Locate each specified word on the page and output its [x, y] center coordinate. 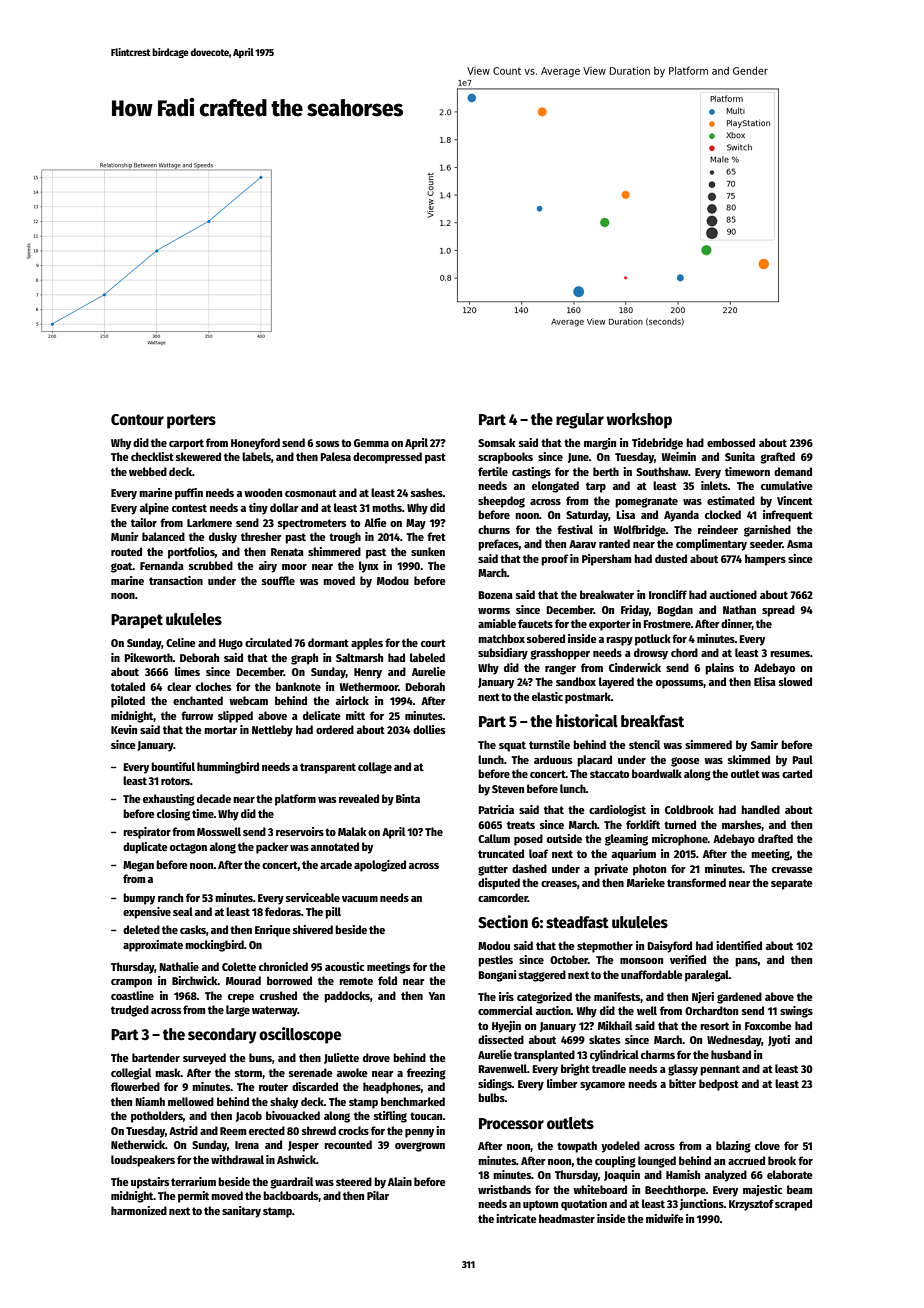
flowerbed [135, 1086]
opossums [679, 684]
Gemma [371, 443]
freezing [426, 1074]
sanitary [241, 1212]
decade [214, 798]
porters [191, 421]
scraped [793, 1205]
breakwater [607, 594]
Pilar [378, 1195]
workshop [639, 421]
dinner [736, 624]
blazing [733, 1147]
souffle [278, 580]
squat [512, 746]
